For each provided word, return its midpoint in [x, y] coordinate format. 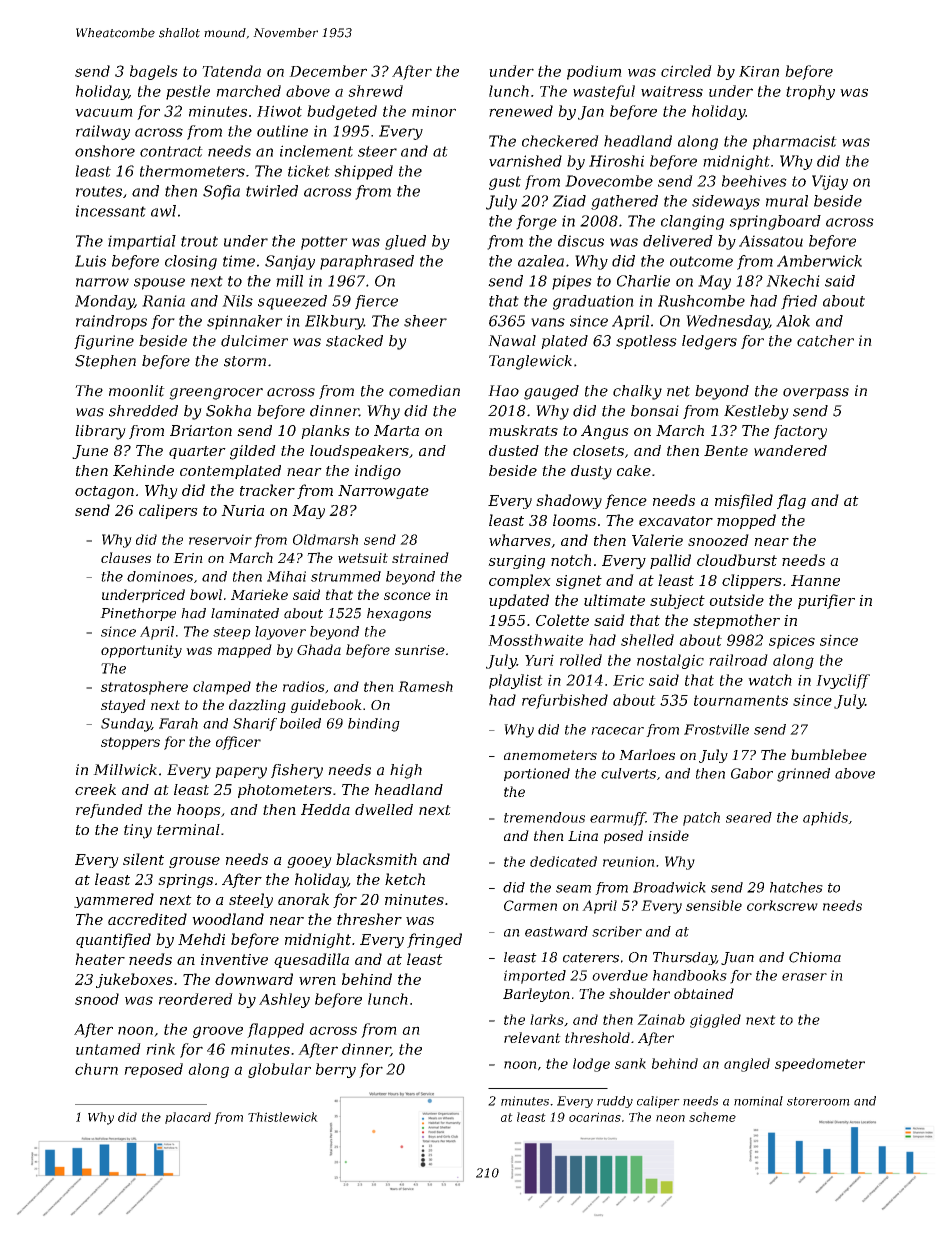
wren [317, 981]
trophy [810, 92]
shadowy [569, 501]
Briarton [201, 430]
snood [97, 999]
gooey [309, 862]
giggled [715, 1021]
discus [581, 241]
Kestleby [756, 412]
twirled [272, 191]
